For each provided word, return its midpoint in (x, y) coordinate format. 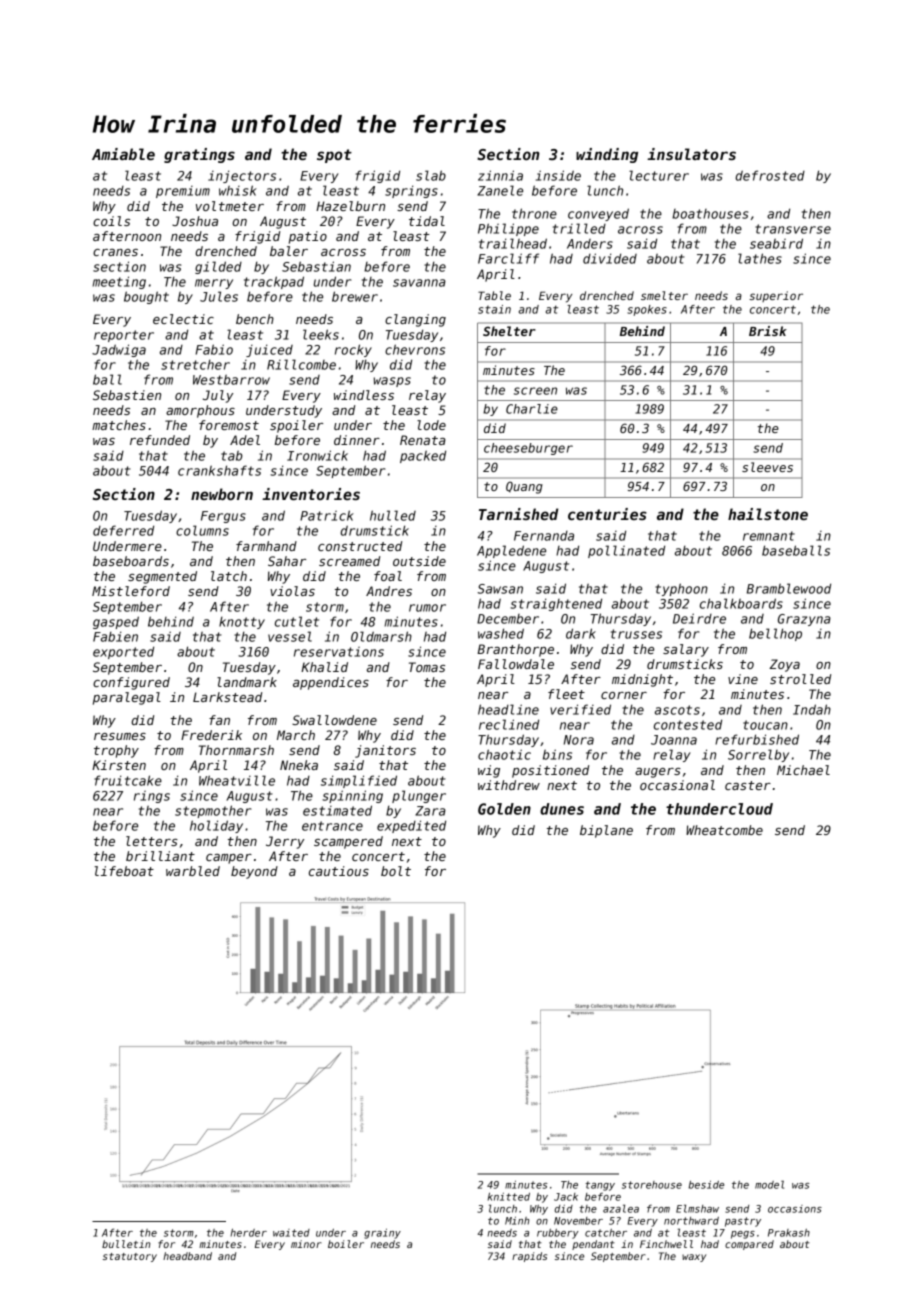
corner (624, 695)
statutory (130, 1257)
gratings (199, 155)
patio (308, 237)
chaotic (504, 754)
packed (423, 456)
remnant (769, 536)
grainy (382, 1234)
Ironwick (317, 455)
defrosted (770, 175)
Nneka (299, 765)
